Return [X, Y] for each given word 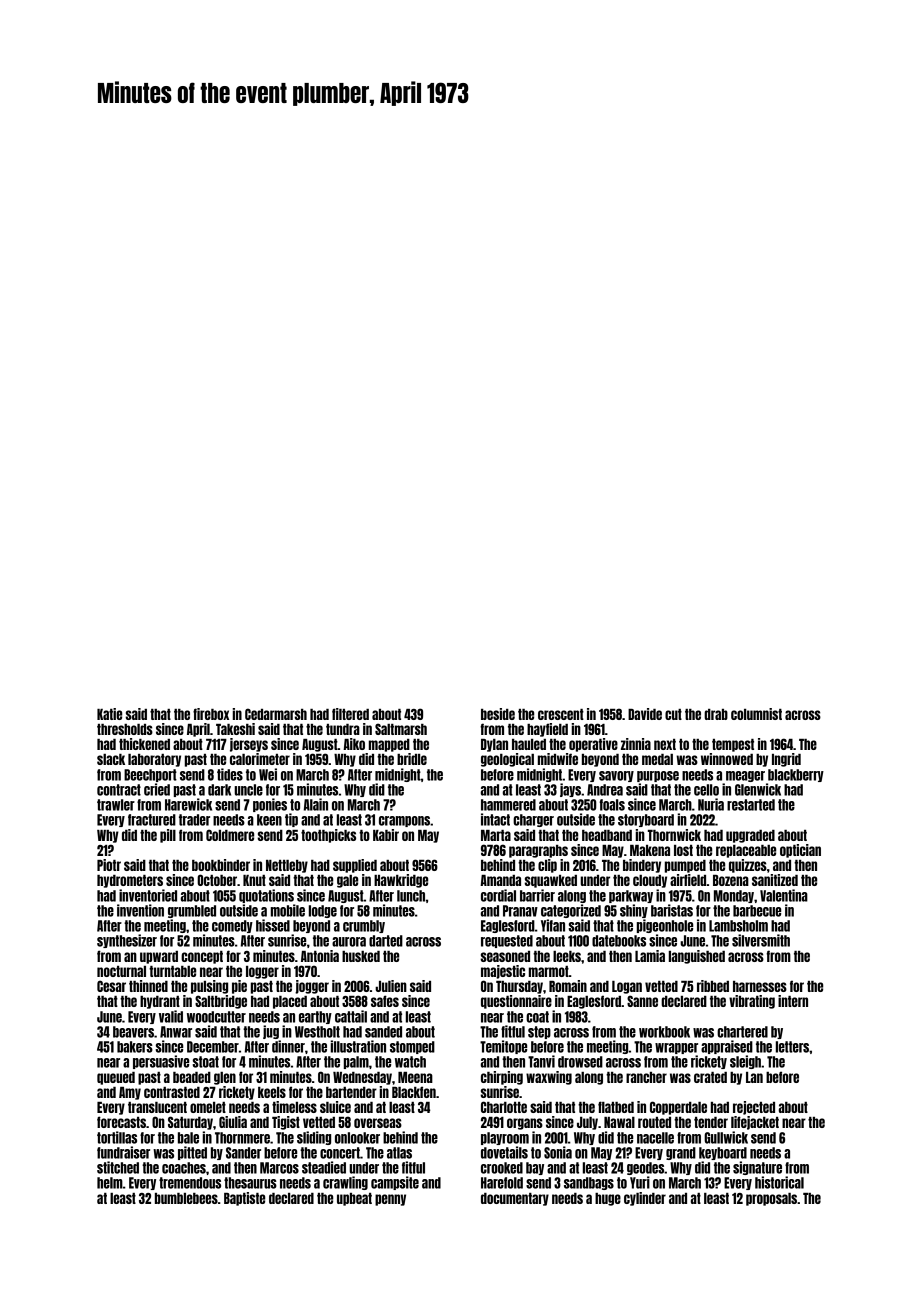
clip [547, 866]
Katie [109, 714]
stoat [205, 1062]
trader [194, 820]
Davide [645, 714]
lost [683, 850]
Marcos [279, 1168]
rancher [646, 1077]
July [587, 1123]
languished [697, 957]
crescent [561, 714]
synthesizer [127, 941]
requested [507, 941]
